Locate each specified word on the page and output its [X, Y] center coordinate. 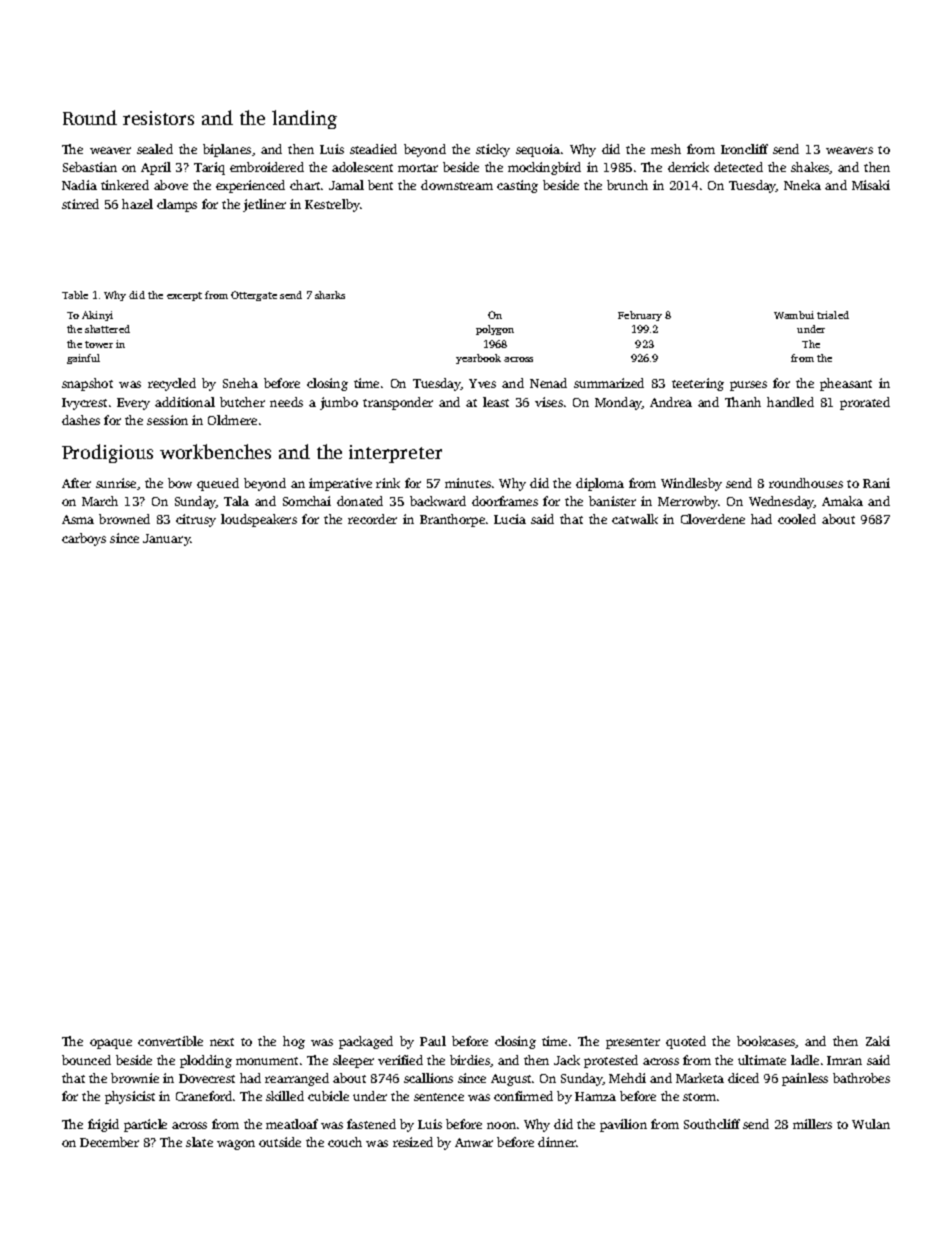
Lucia [510, 519]
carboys [84, 539]
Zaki [878, 1041]
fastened [371, 1124]
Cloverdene [713, 519]
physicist [130, 1097]
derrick [688, 167]
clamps [177, 205]
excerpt [184, 296]
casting [517, 186]
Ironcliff [744, 149]
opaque [111, 1044]
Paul [433, 1041]
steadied [373, 149]
